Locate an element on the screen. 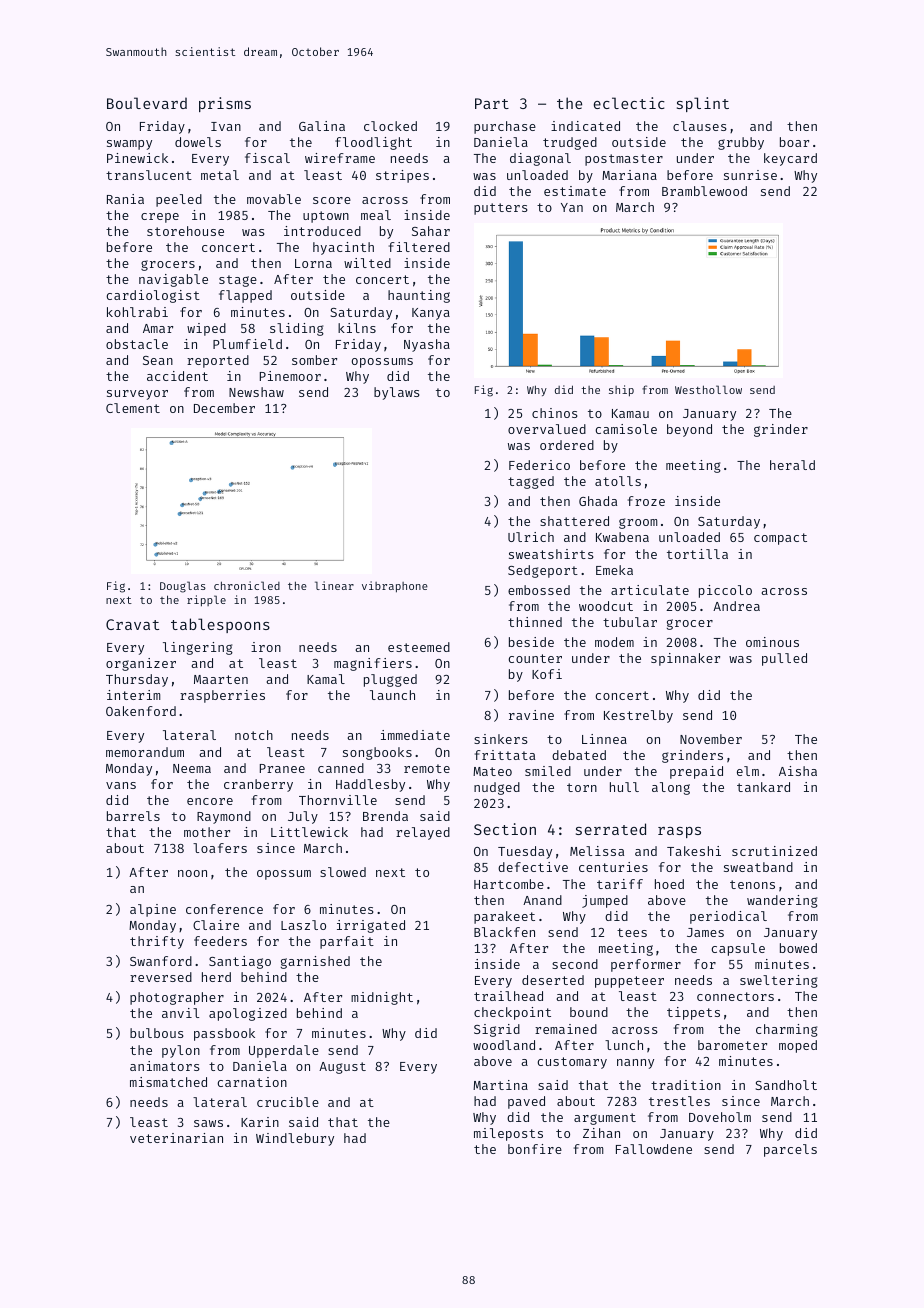 Image resolution: width=924 pixels, height=1308 pixels. Cravat is located at coordinates (132, 624).
